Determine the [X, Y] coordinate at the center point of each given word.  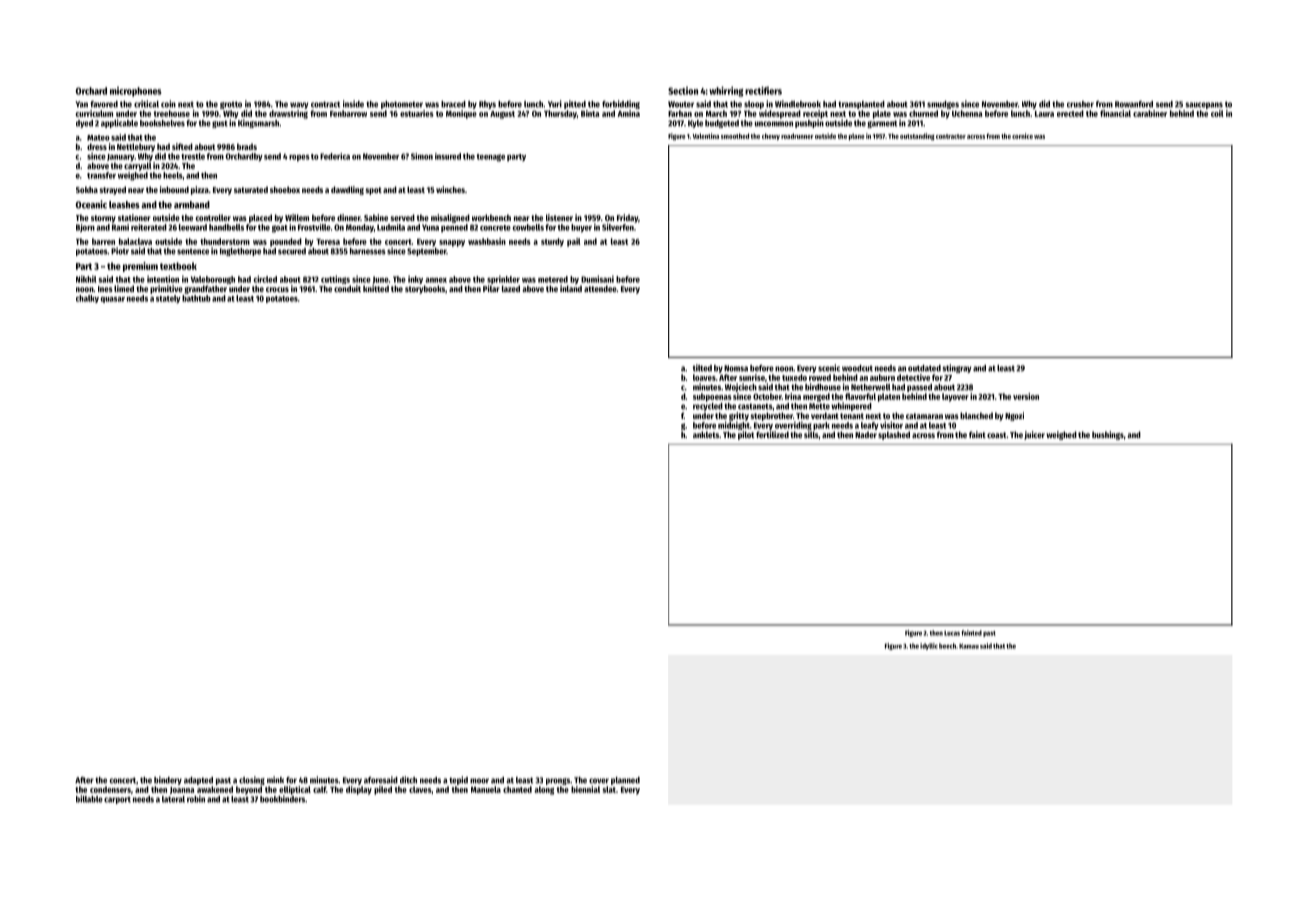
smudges [943, 105]
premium [140, 267]
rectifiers [763, 90]
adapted [198, 781]
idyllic [929, 646]
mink [275, 779]
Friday [627, 218]
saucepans [1204, 105]
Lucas [952, 633]
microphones [136, 92]
